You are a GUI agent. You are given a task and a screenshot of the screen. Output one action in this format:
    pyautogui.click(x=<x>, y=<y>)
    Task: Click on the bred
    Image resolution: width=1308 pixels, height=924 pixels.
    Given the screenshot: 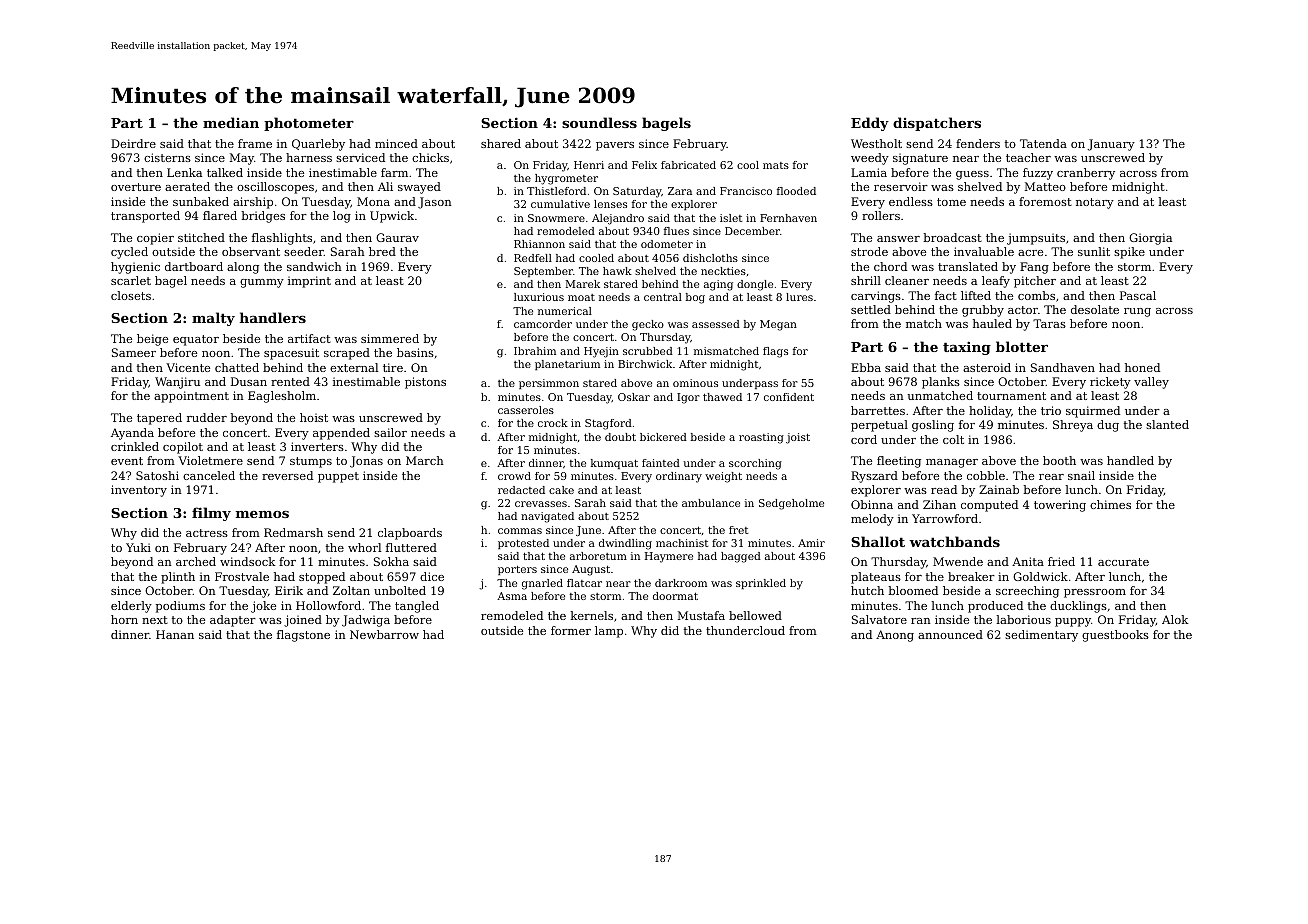 What is the action you would take?
    pyautogui.click(x=382, y=251)
